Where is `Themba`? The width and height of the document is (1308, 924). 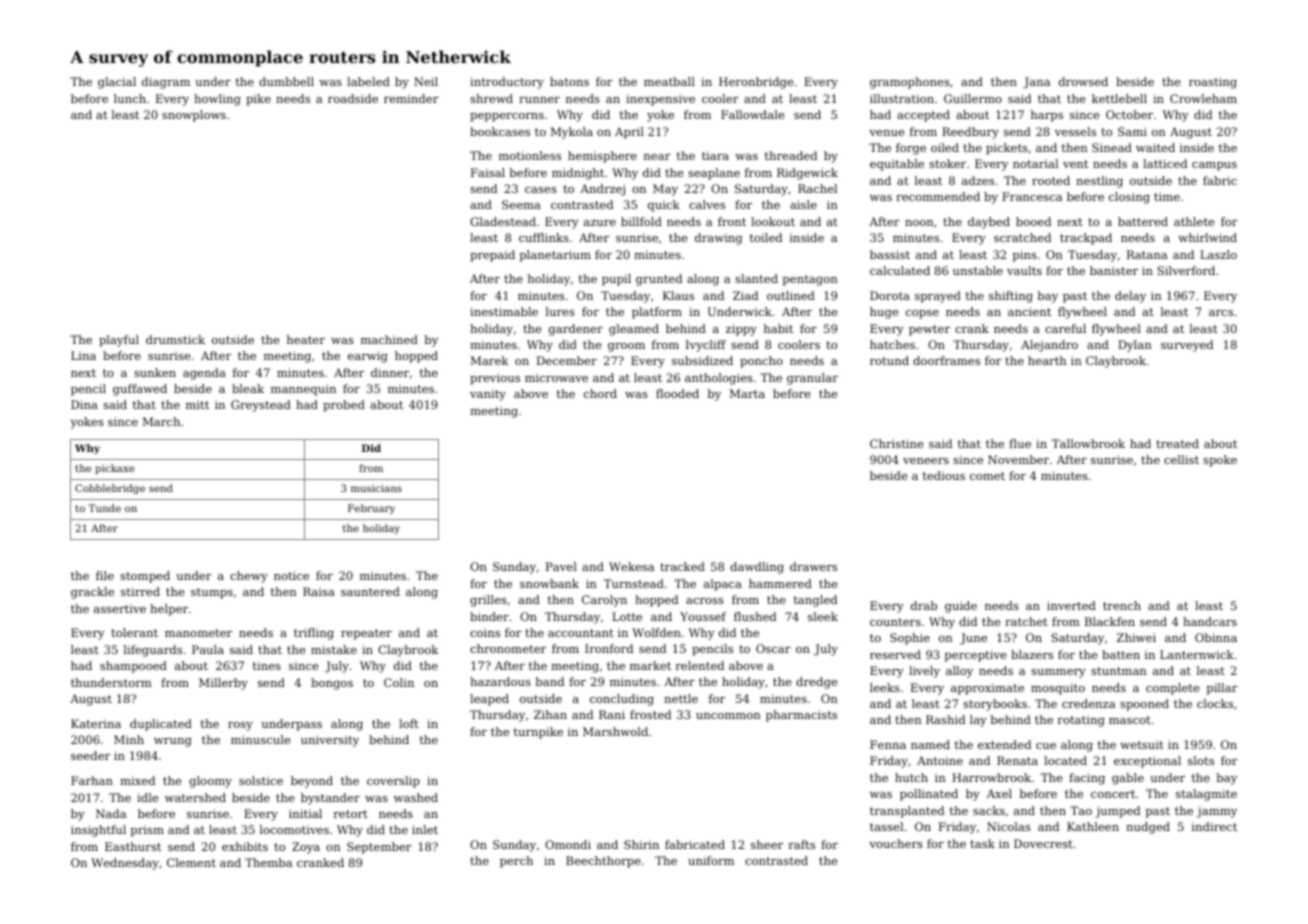 Themba is located at coordinates (268, 862).
